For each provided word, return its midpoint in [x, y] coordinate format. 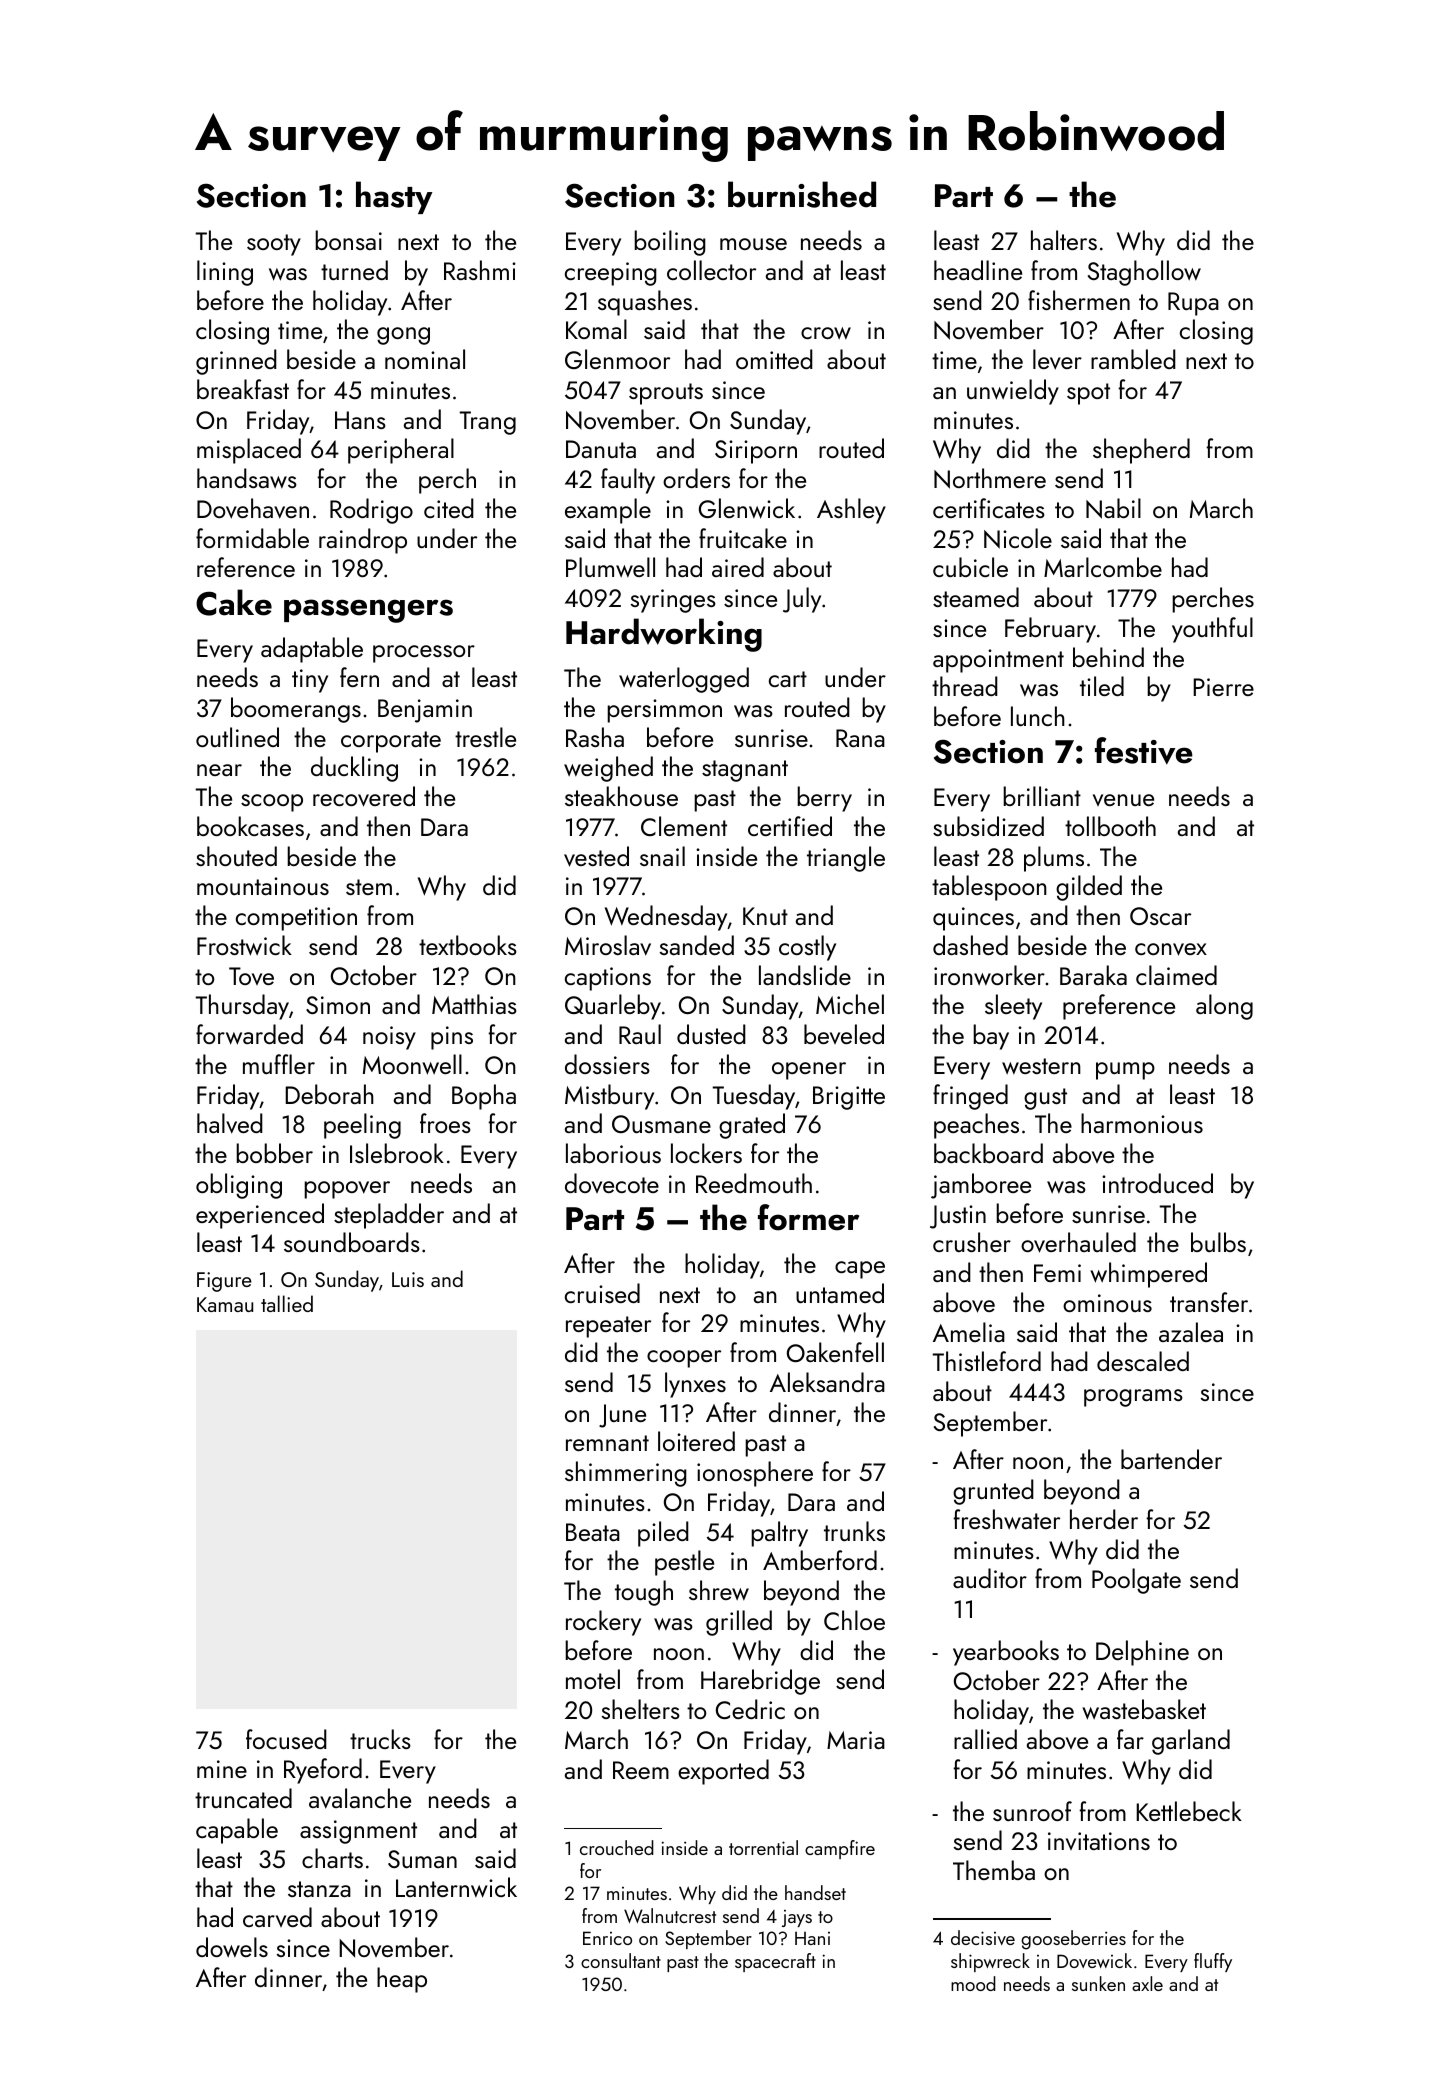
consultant [621, 1960]
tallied [287, 1303]
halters [1064, 240]
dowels [232, 1947]
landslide [805, 975]
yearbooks [1006, 1653]
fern [359, 677]
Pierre [1223, 687]
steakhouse [621, 796]
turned [354, 270]
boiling [670, 243]
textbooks [468, 945]
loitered [696, 1441]
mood [973, 1983]
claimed [1176, 975]
